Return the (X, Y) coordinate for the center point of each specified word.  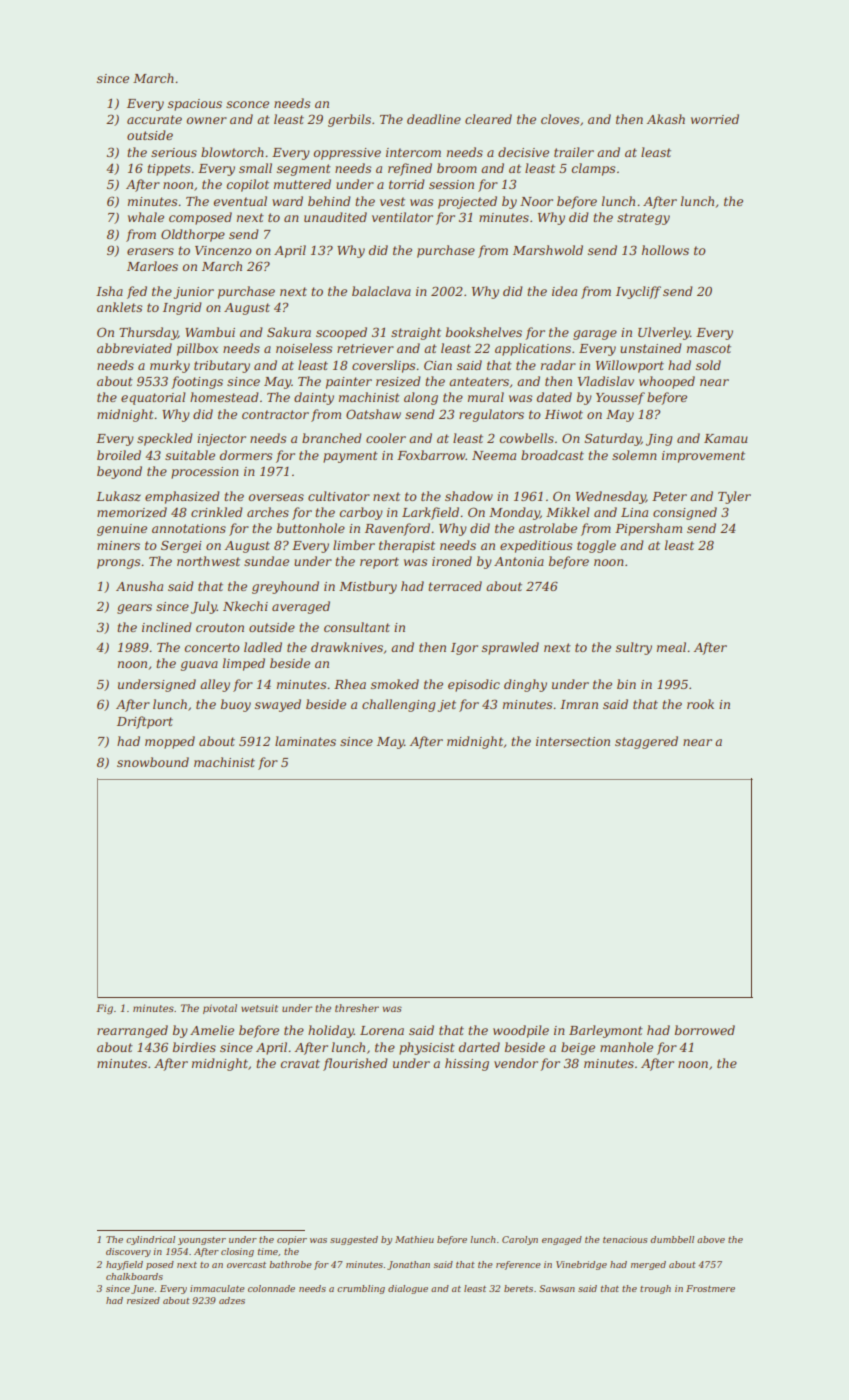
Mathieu (414, 1239)
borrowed (705, 1030)
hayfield (124, 1265)
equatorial (153, 398)
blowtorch (232, 152)
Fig (104, 1009)
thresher (357, 1008)
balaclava (381, 291)
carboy (361, 513)
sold (708, 365)
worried (715, 119)
